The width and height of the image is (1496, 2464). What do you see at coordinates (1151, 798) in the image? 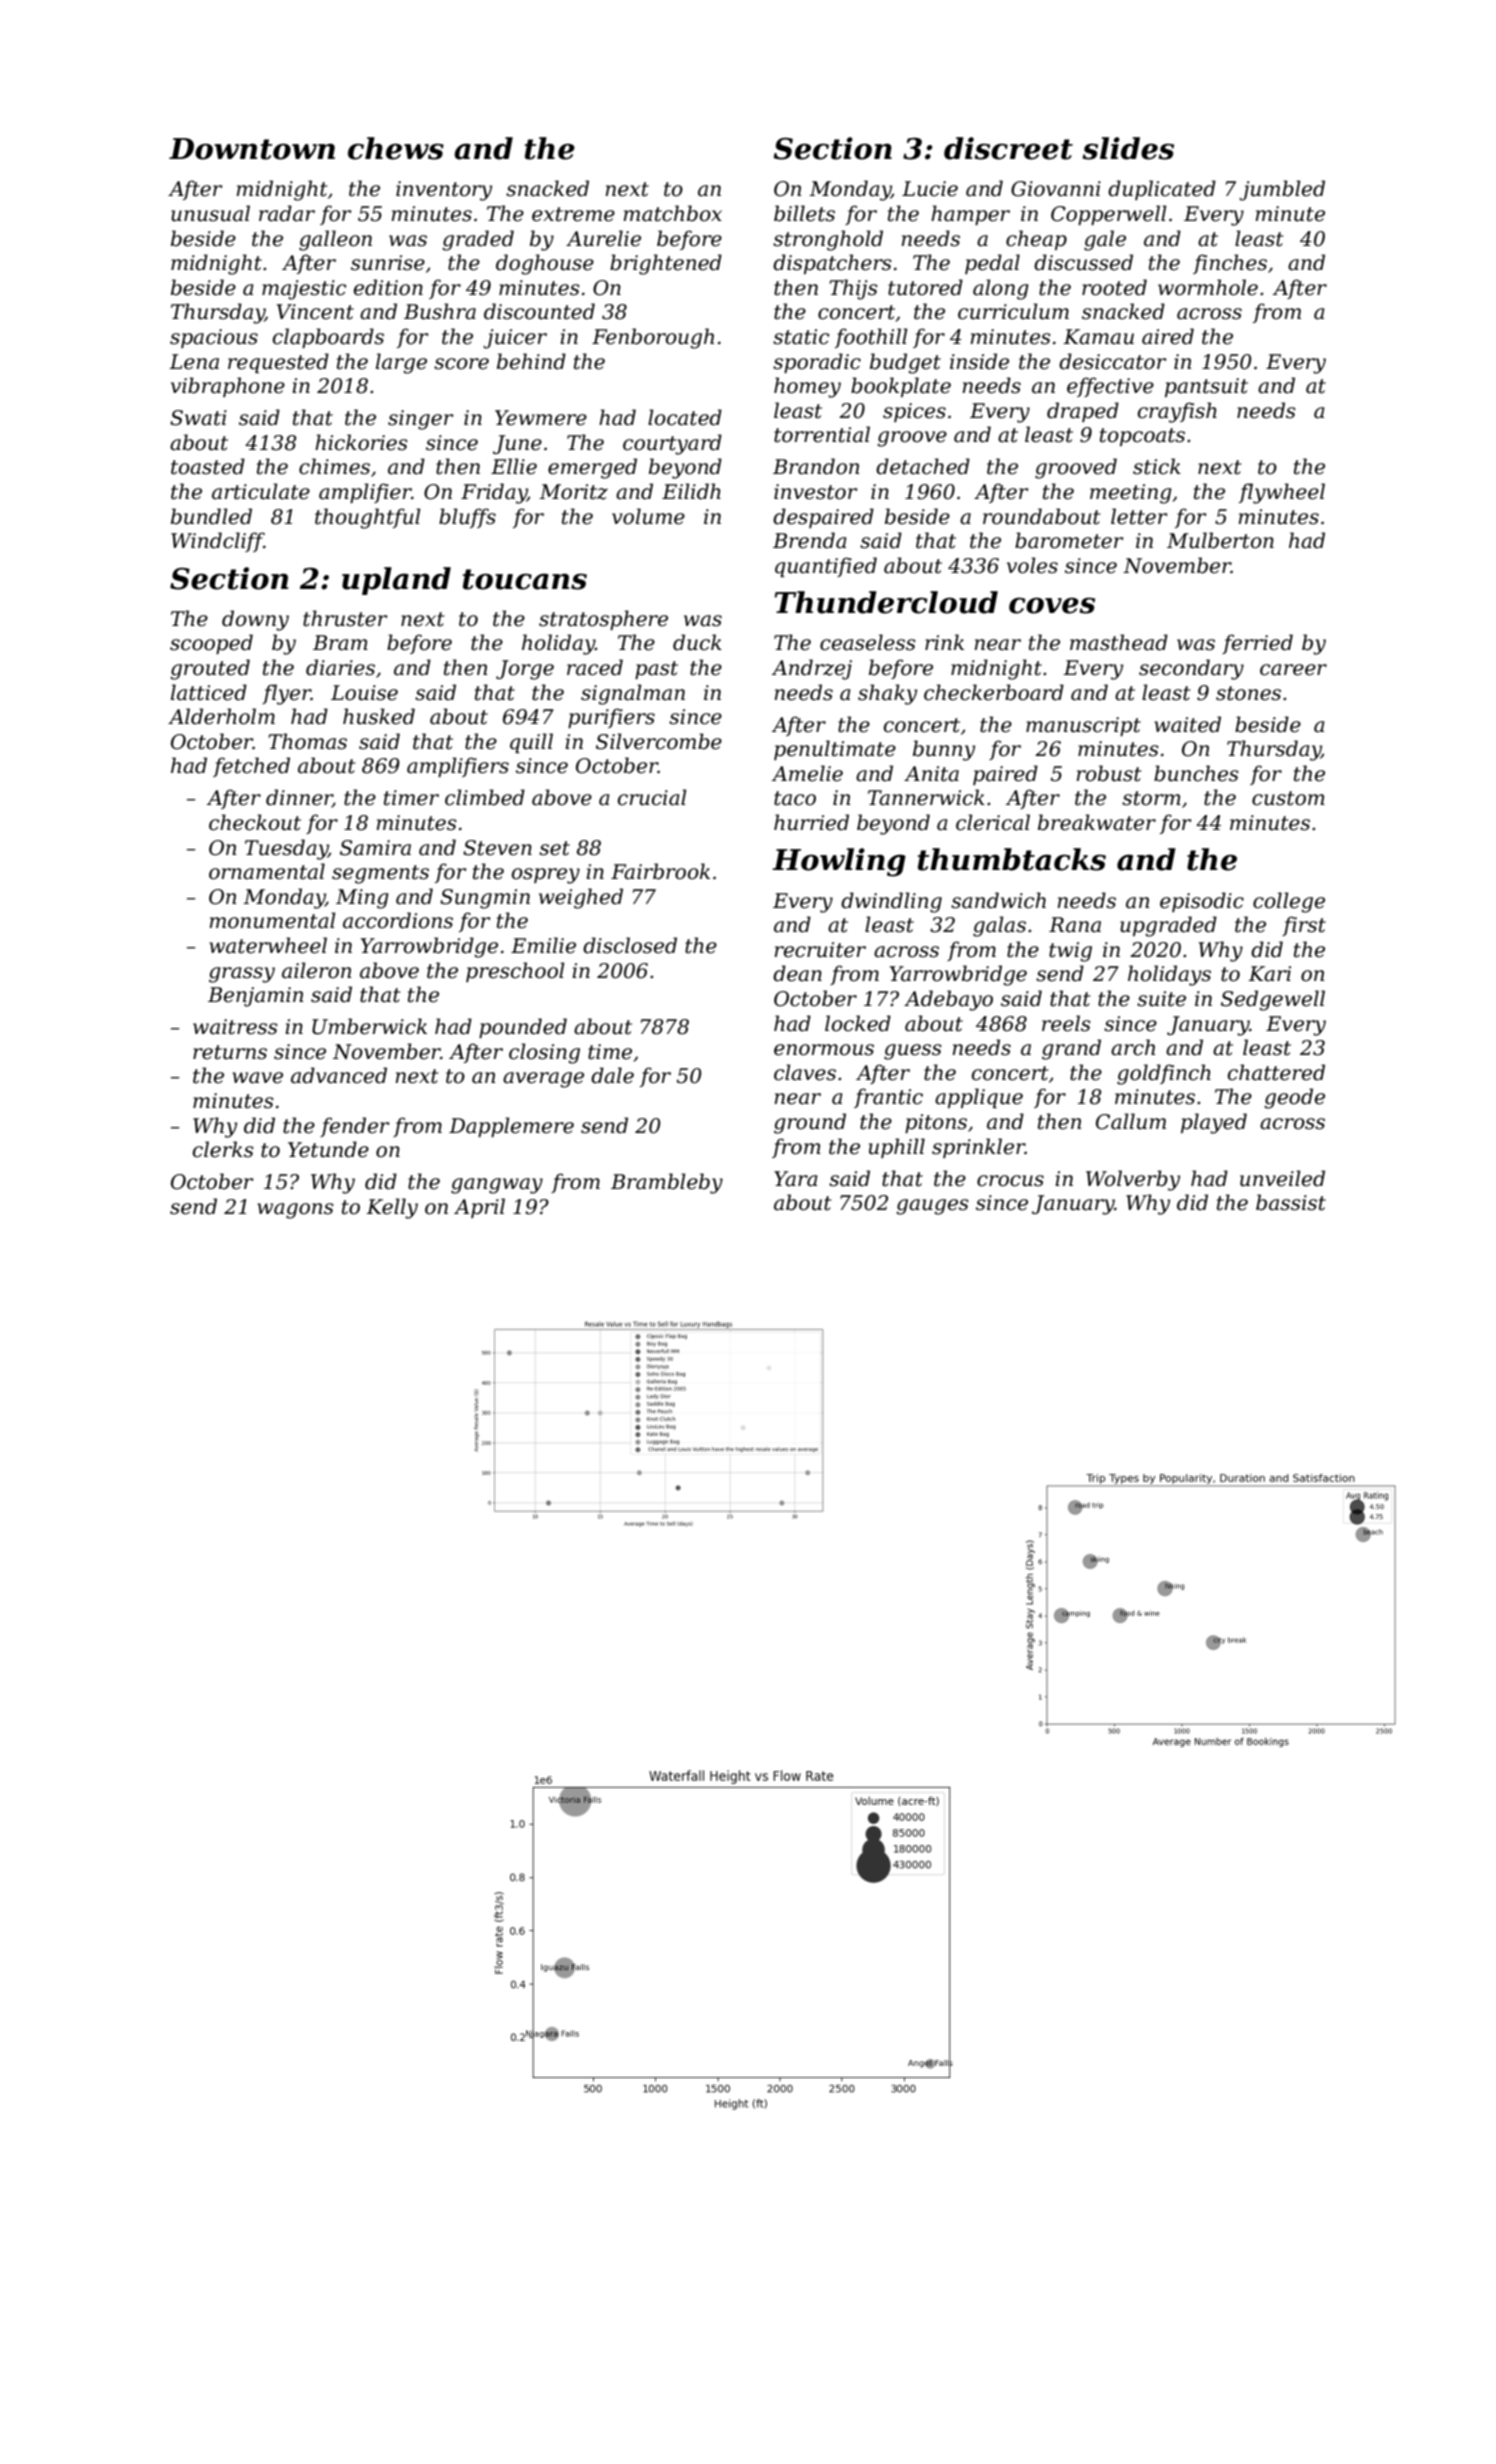
I see `storm` at bounding box center [1151, 798].
